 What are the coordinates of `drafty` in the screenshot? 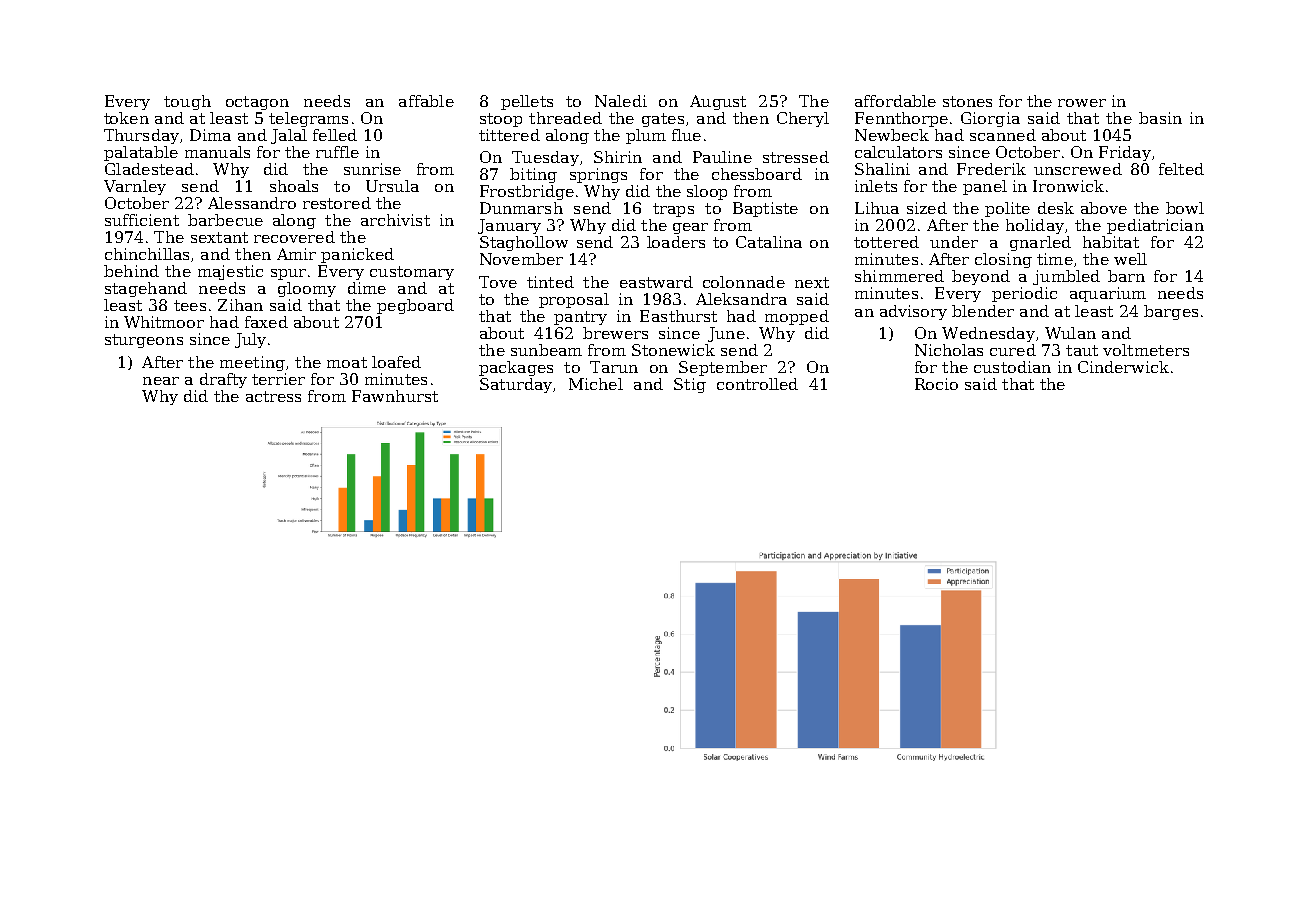 It's located at (223, 380).
